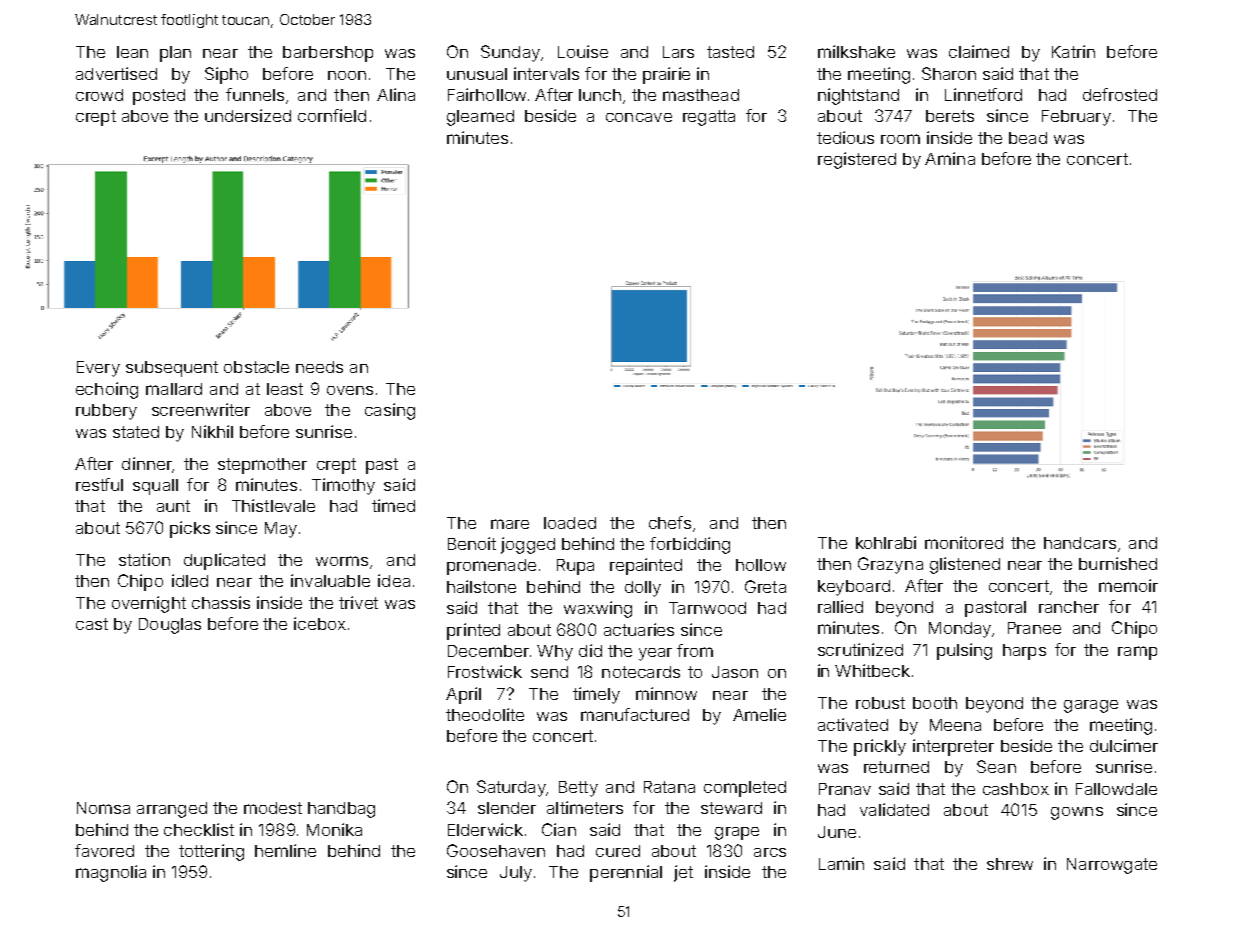 This screenshot has height=952, width=1233. I want to click on Timothy, so click(343, 486).
